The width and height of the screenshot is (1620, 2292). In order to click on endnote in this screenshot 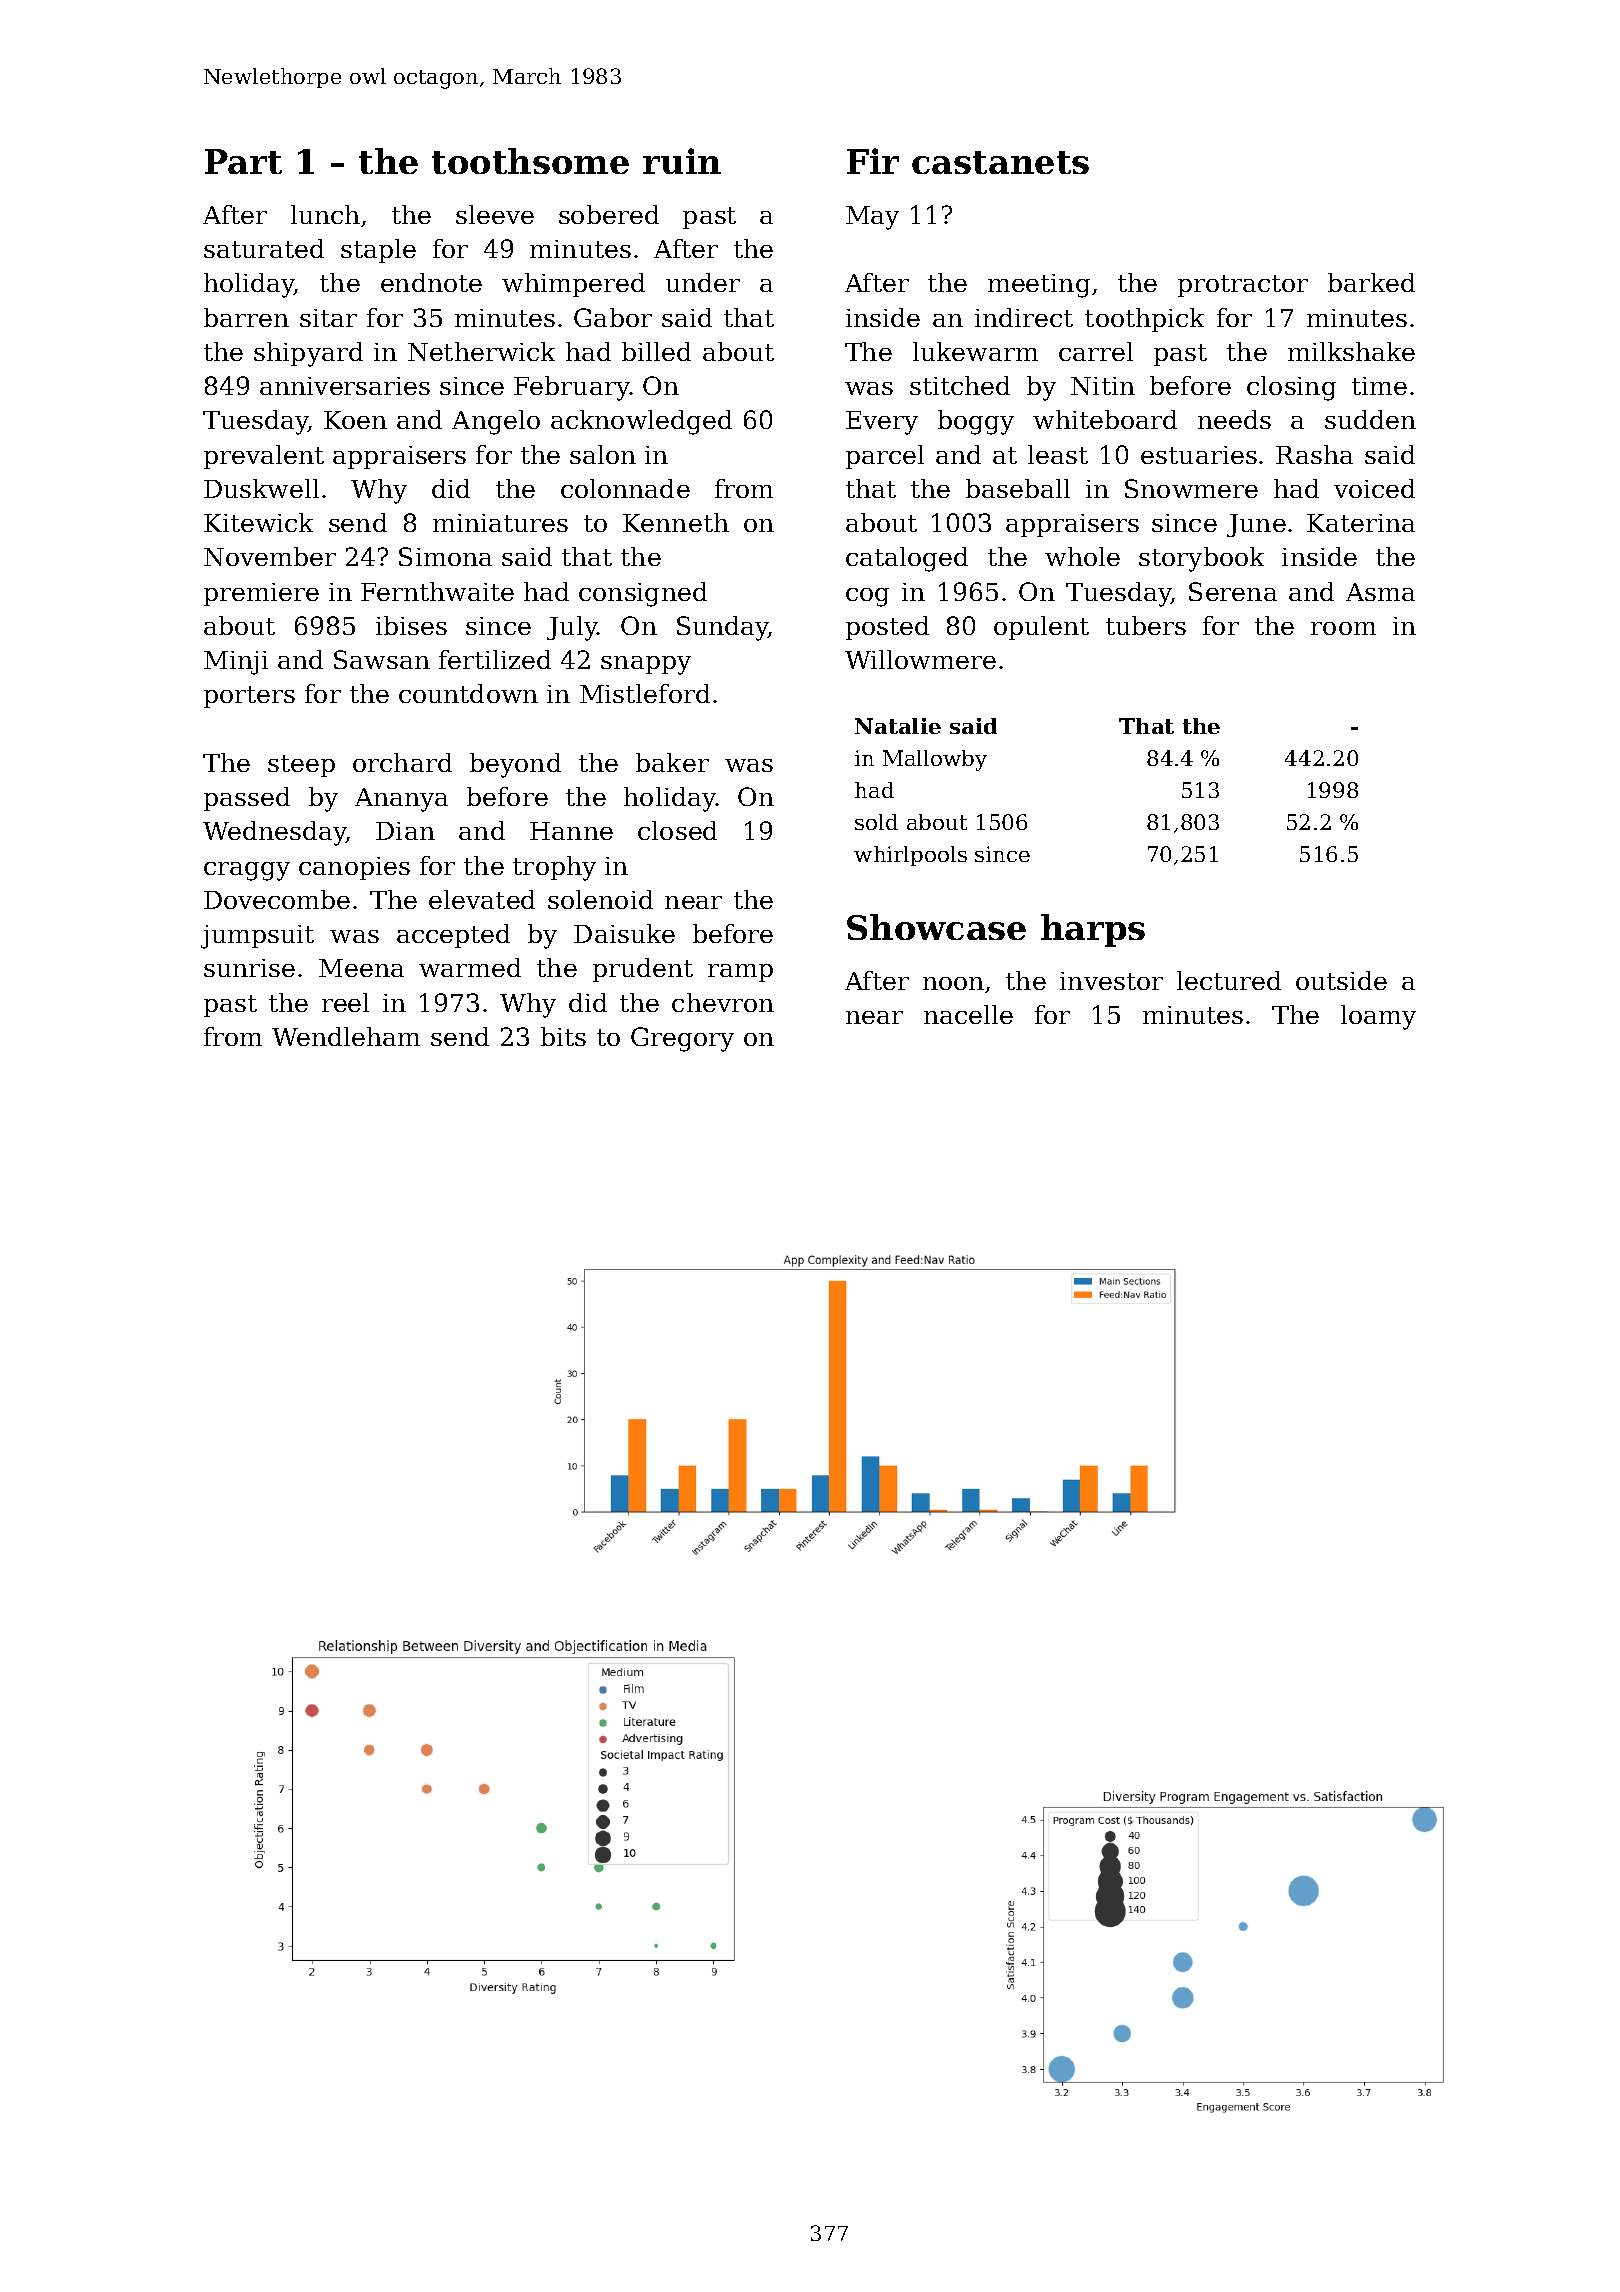, I will do `click(431, 282)`.
